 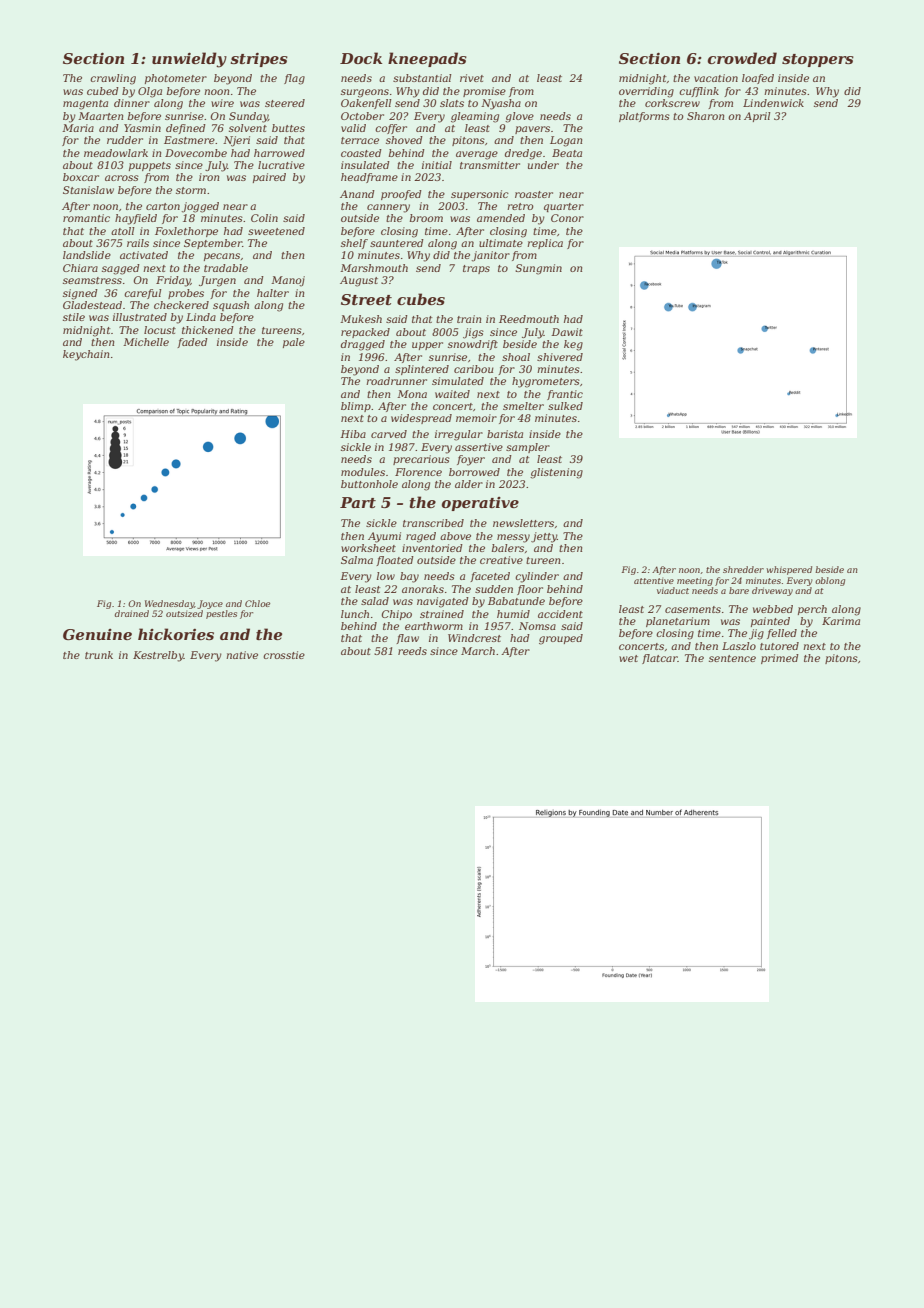 I want to click on unwieldy, so click(x=189, y=60).
